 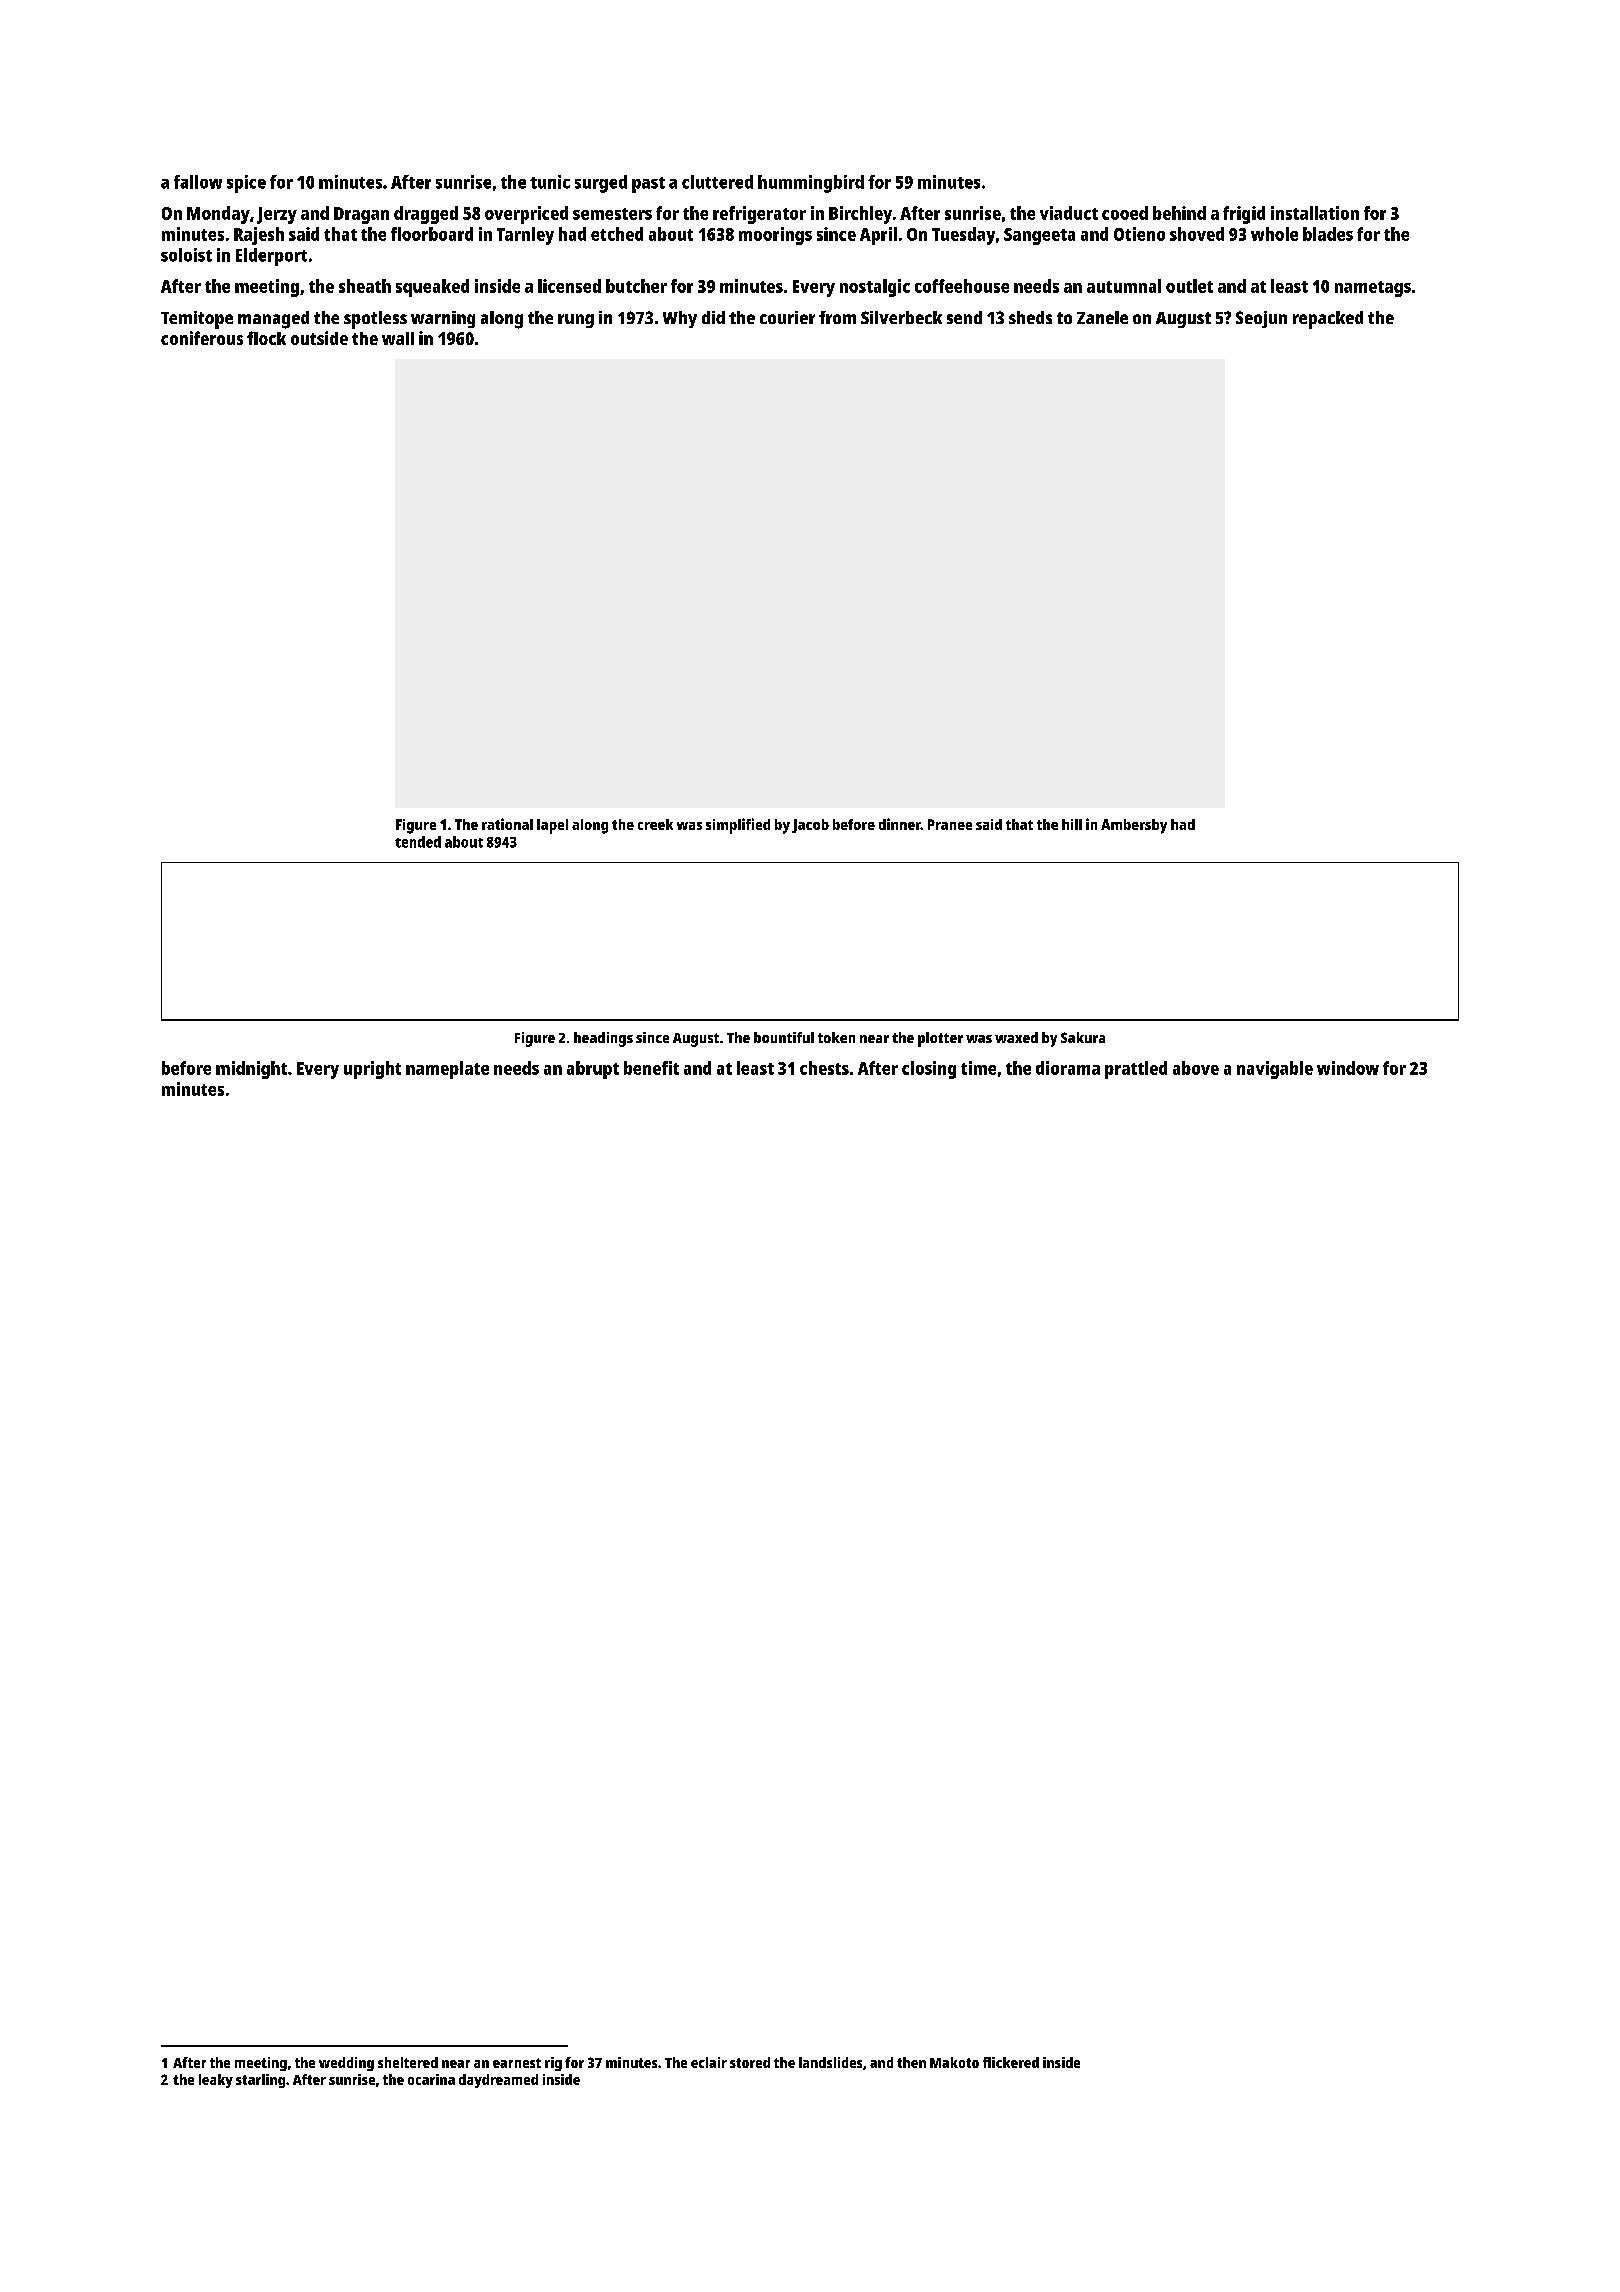 I want to click on midnight, so click(x=251, y=1070).
